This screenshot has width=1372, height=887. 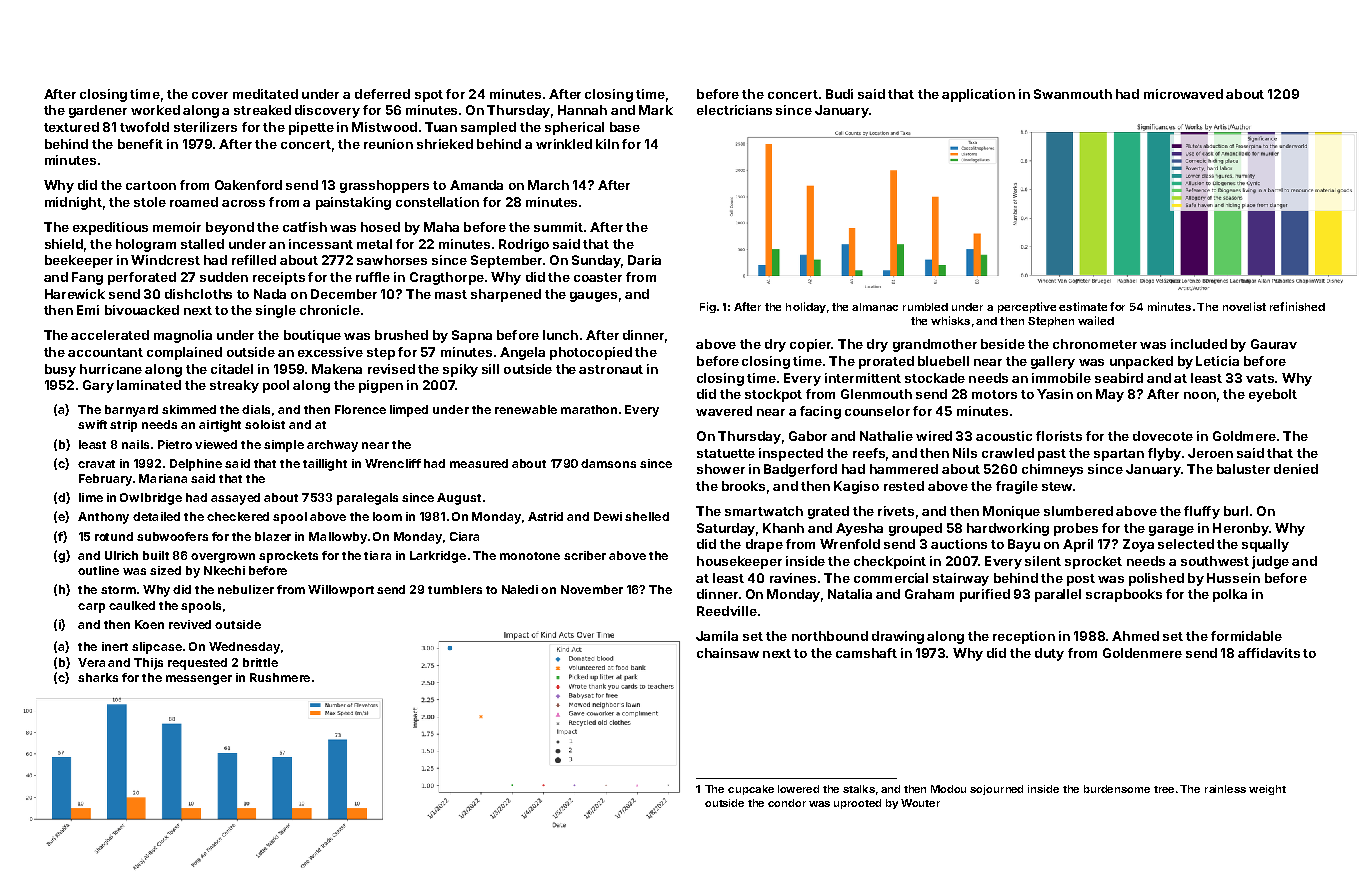 What do you see at coordinates (1004, 436) in the screenshot?
I see `acoustic` at bounding box center [1004, 436].
